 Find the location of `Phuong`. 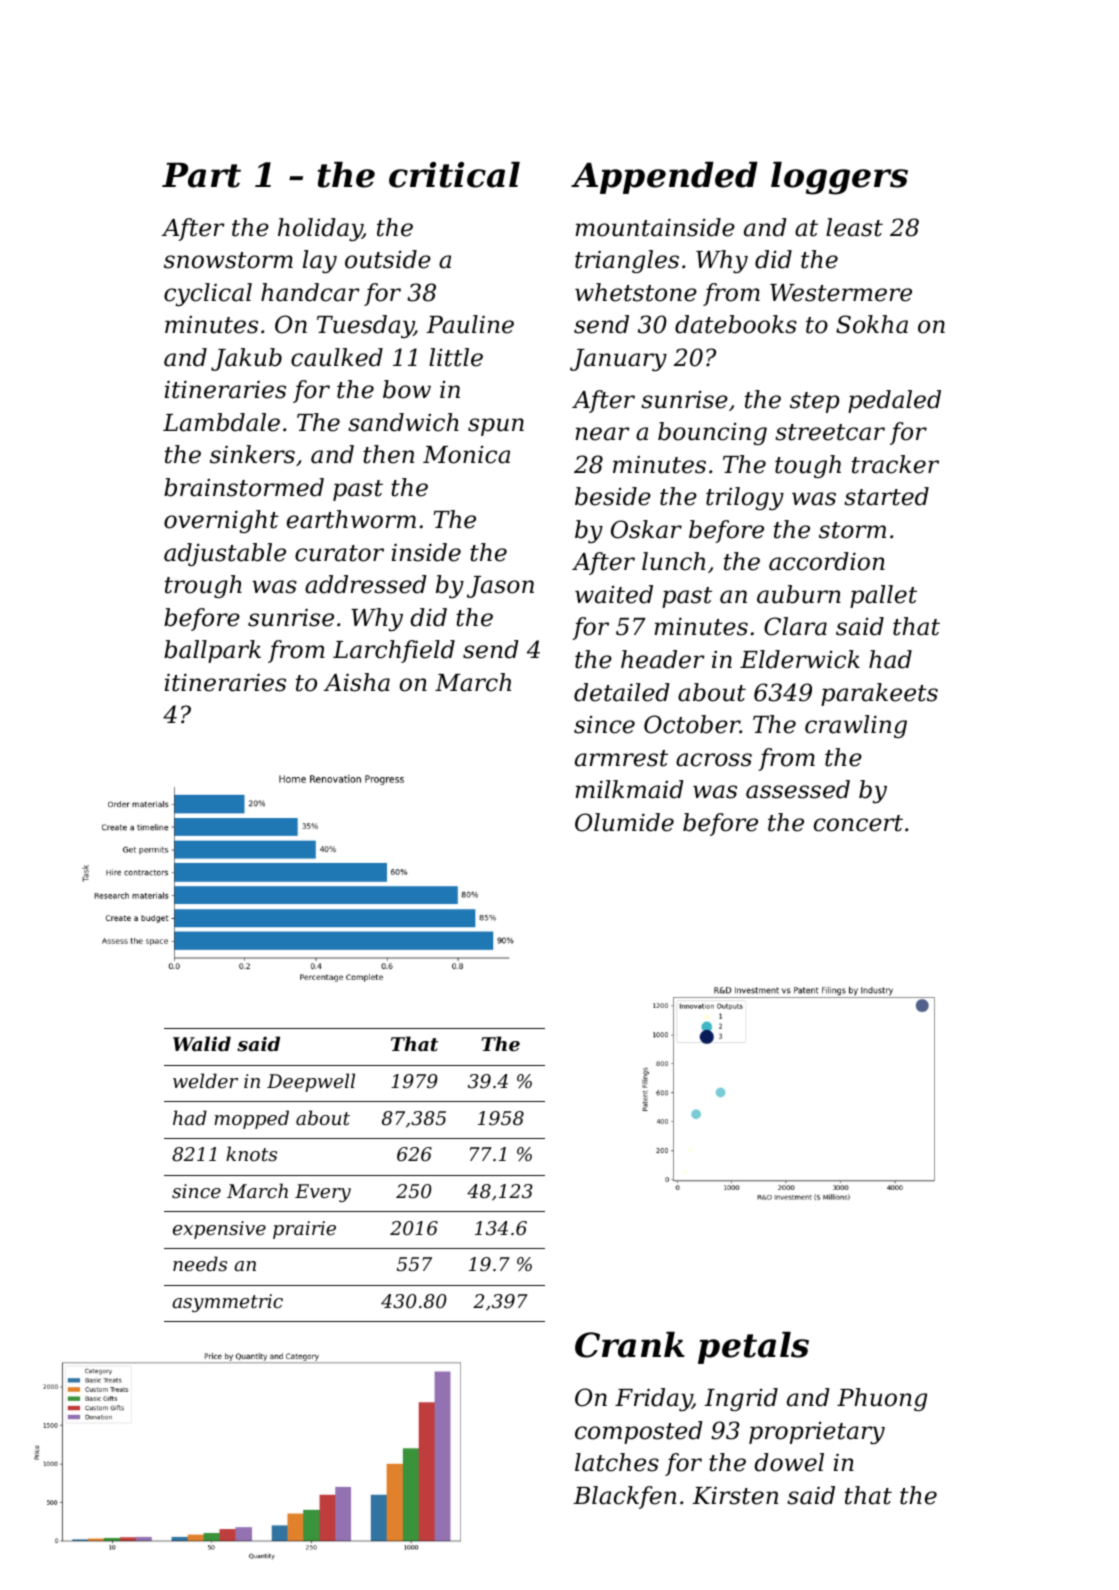

Phuong is located at coordinates (882, 1399).
